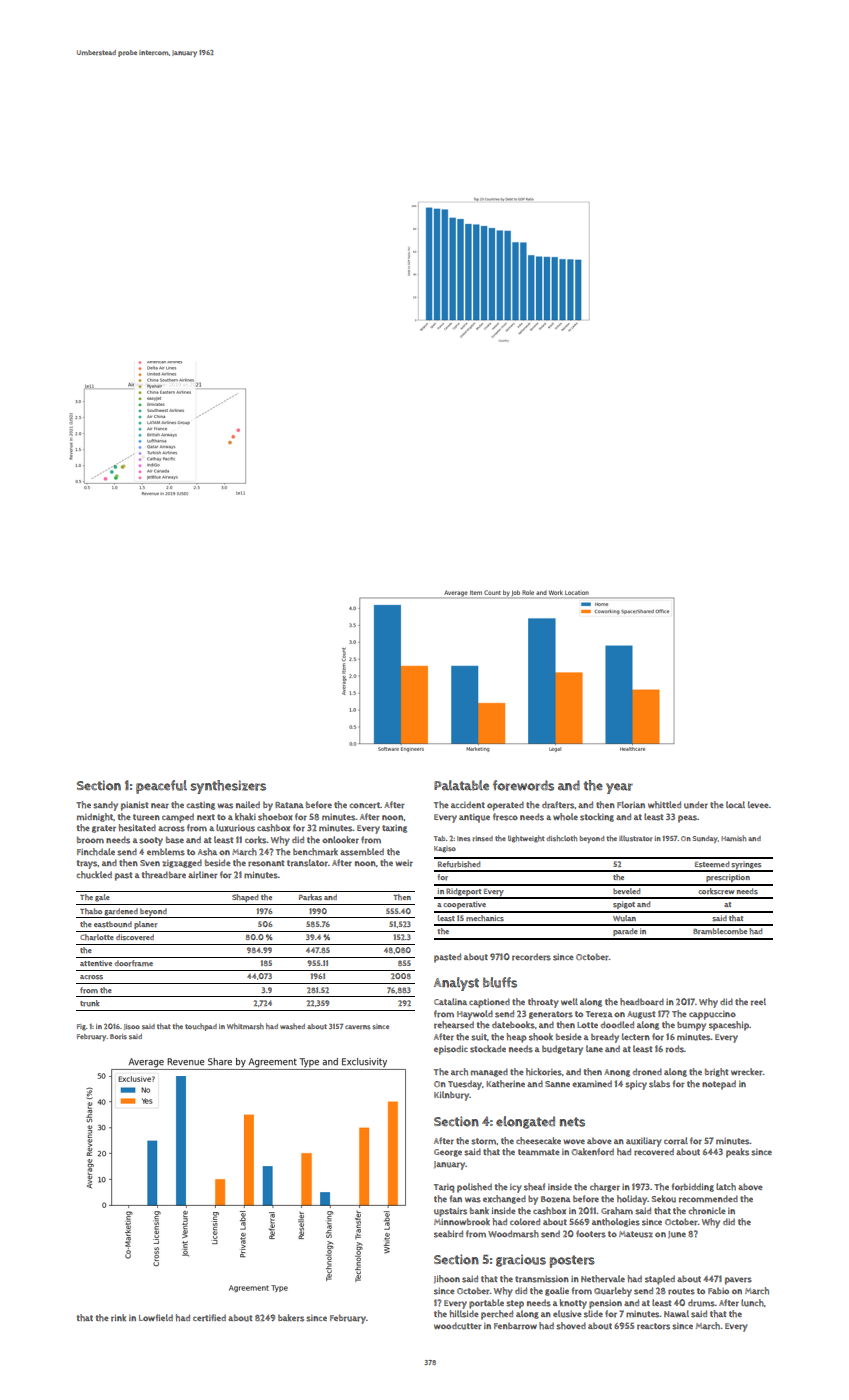  I want to click on concert, so click(365, 805).
